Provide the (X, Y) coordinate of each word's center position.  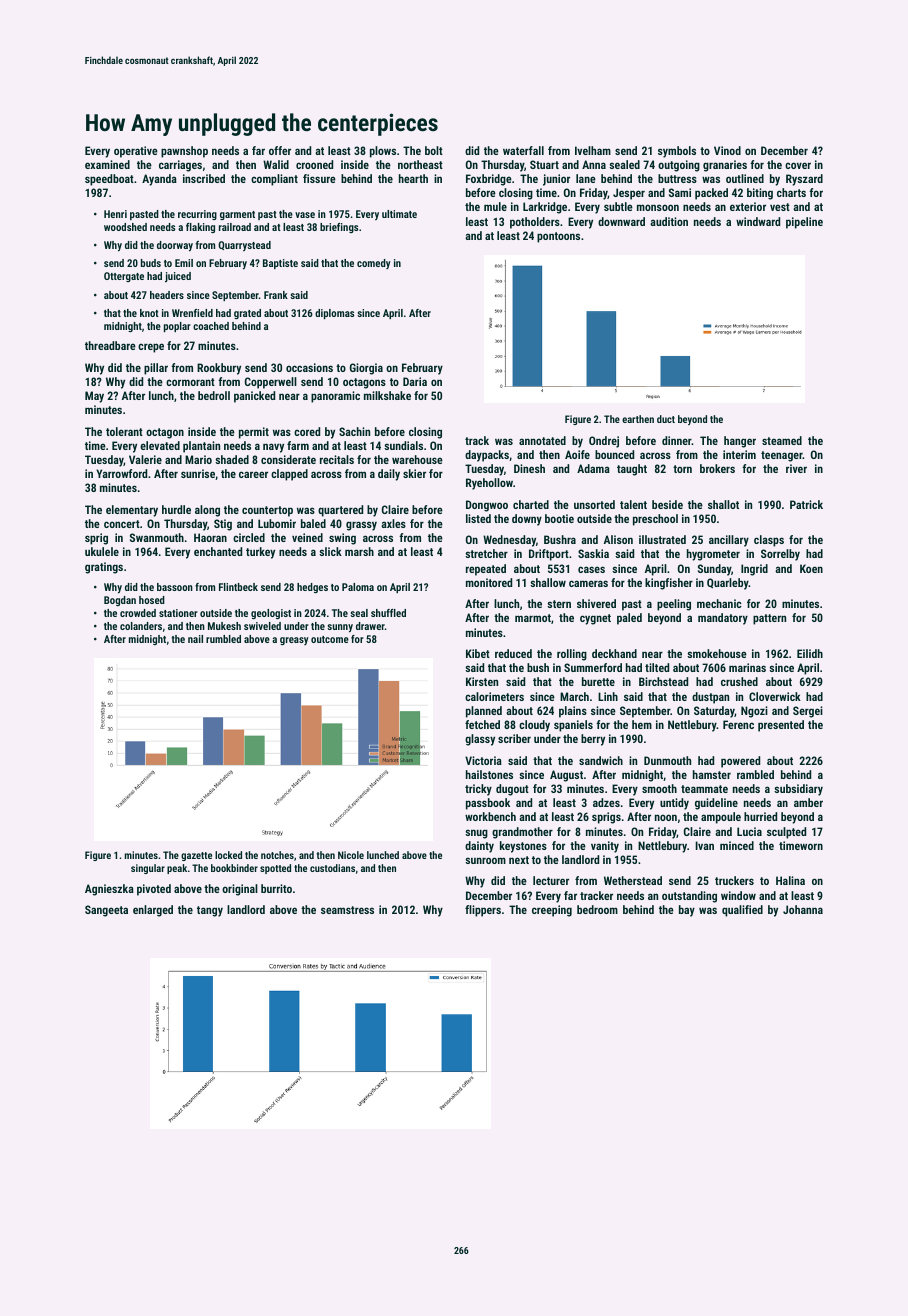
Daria (415, 381)
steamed (782, 440)
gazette (196, 856)
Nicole (351, 855)
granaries (725, 166)
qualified (742, 911)
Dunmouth (667, 760)
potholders (535, 223)
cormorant (190, 382)
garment (237, 215)
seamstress (347, 910)
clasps (769, 541)
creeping (552, 911)
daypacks (487, 456)
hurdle (176, 509)
